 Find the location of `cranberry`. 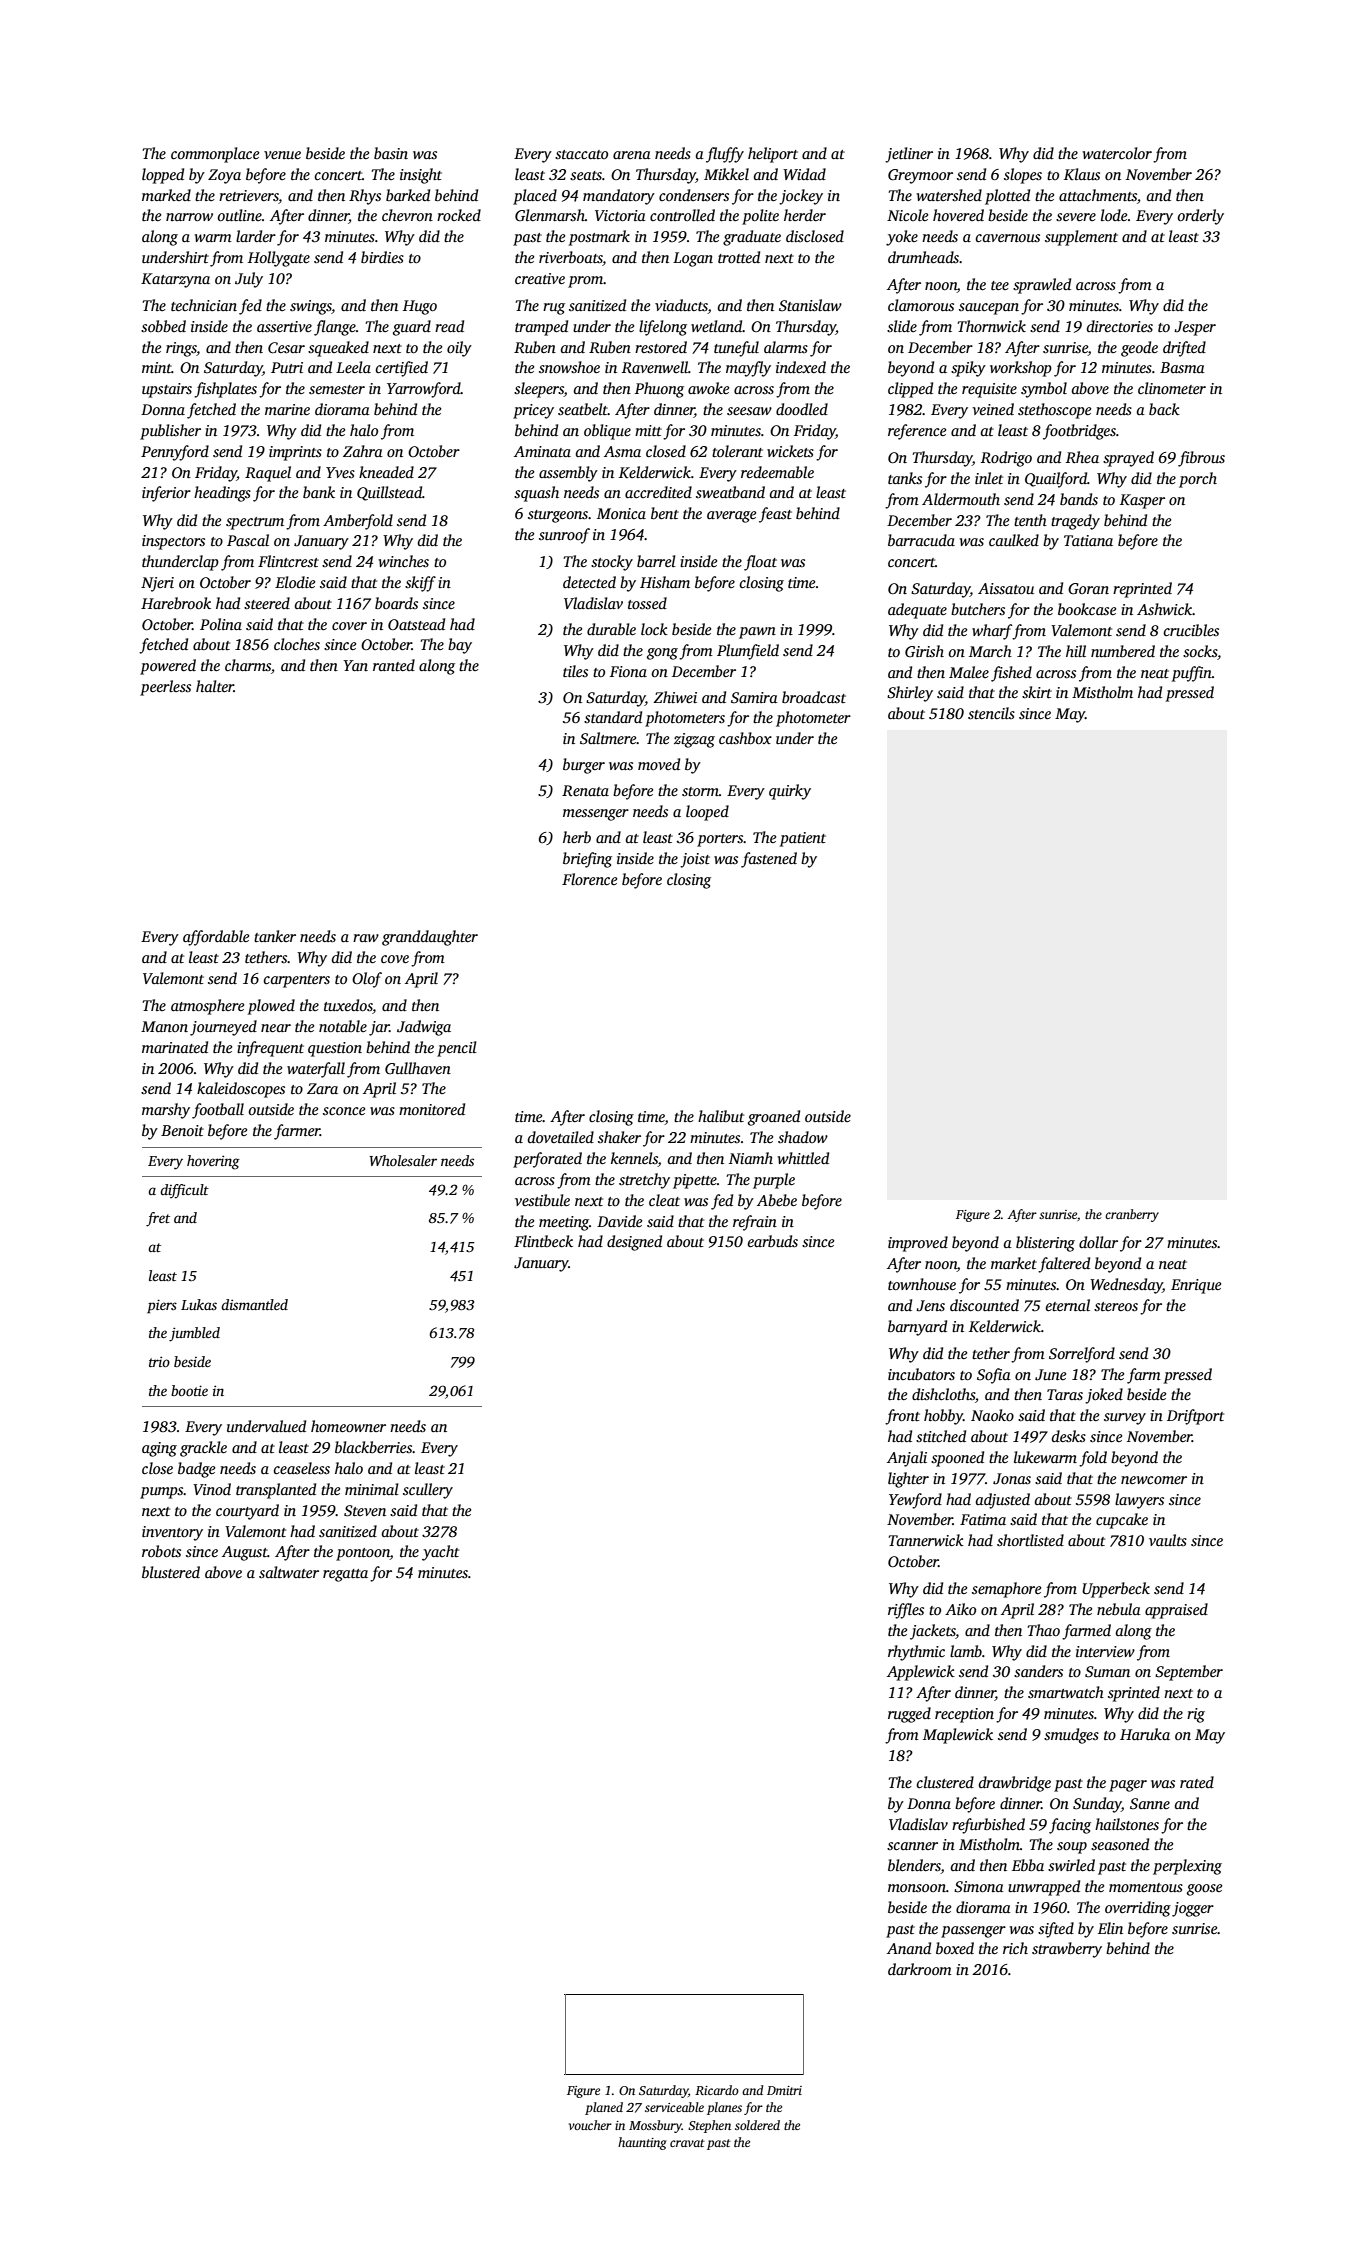

cranberry is located at coordinates (1132, 1215).
